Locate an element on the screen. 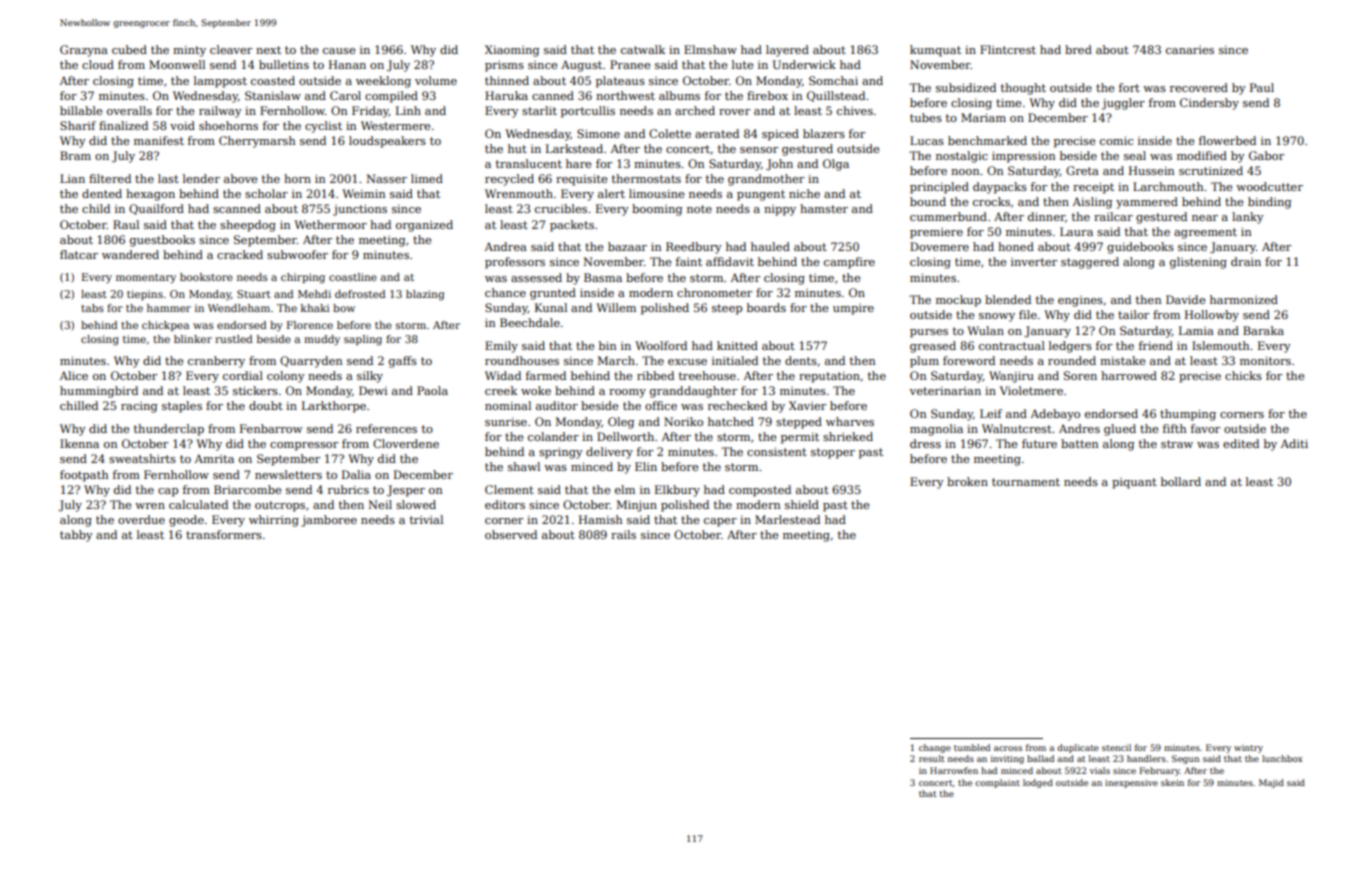 The height and width of the screenshot is (887, 1372). result is located at coordinates (932, 758).
